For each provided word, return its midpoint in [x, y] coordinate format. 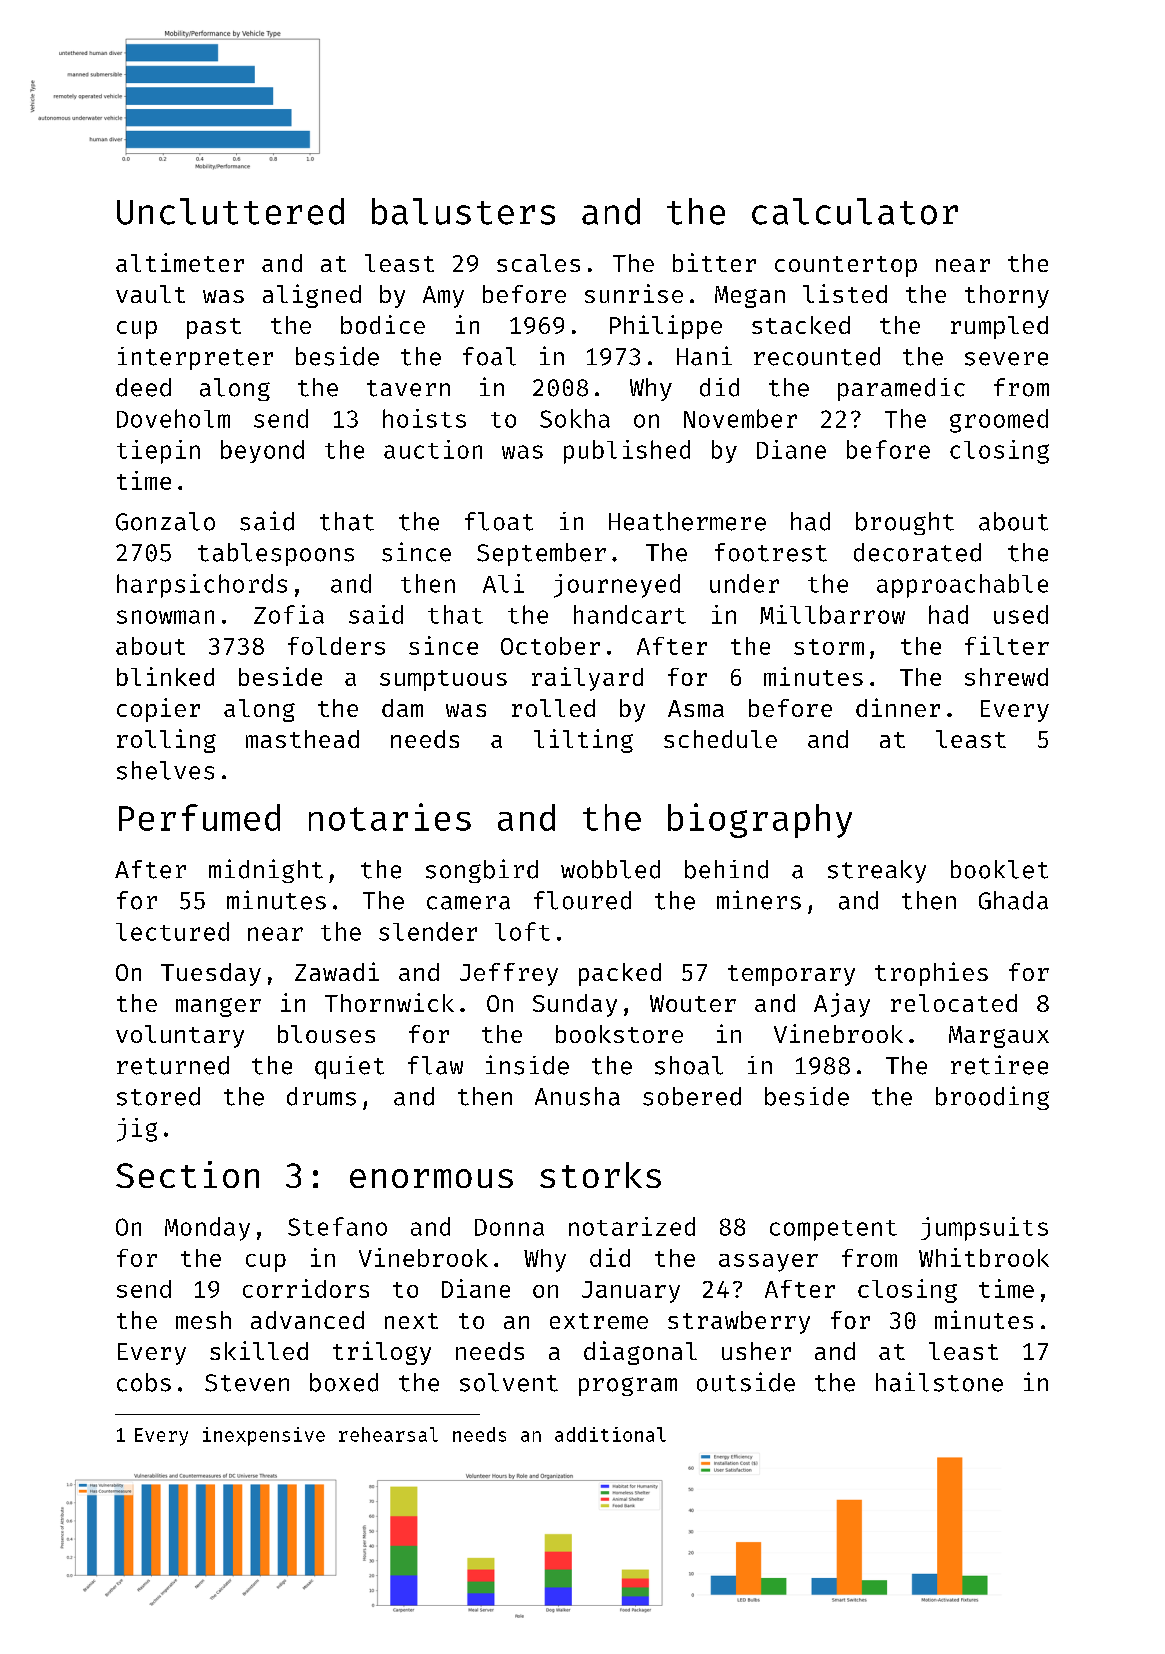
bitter [714, 262]
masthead [302, 739]
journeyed [617, 586]
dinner [898, 707]
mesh [203, 1320]
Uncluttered [230, 211]
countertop [846, 266]
